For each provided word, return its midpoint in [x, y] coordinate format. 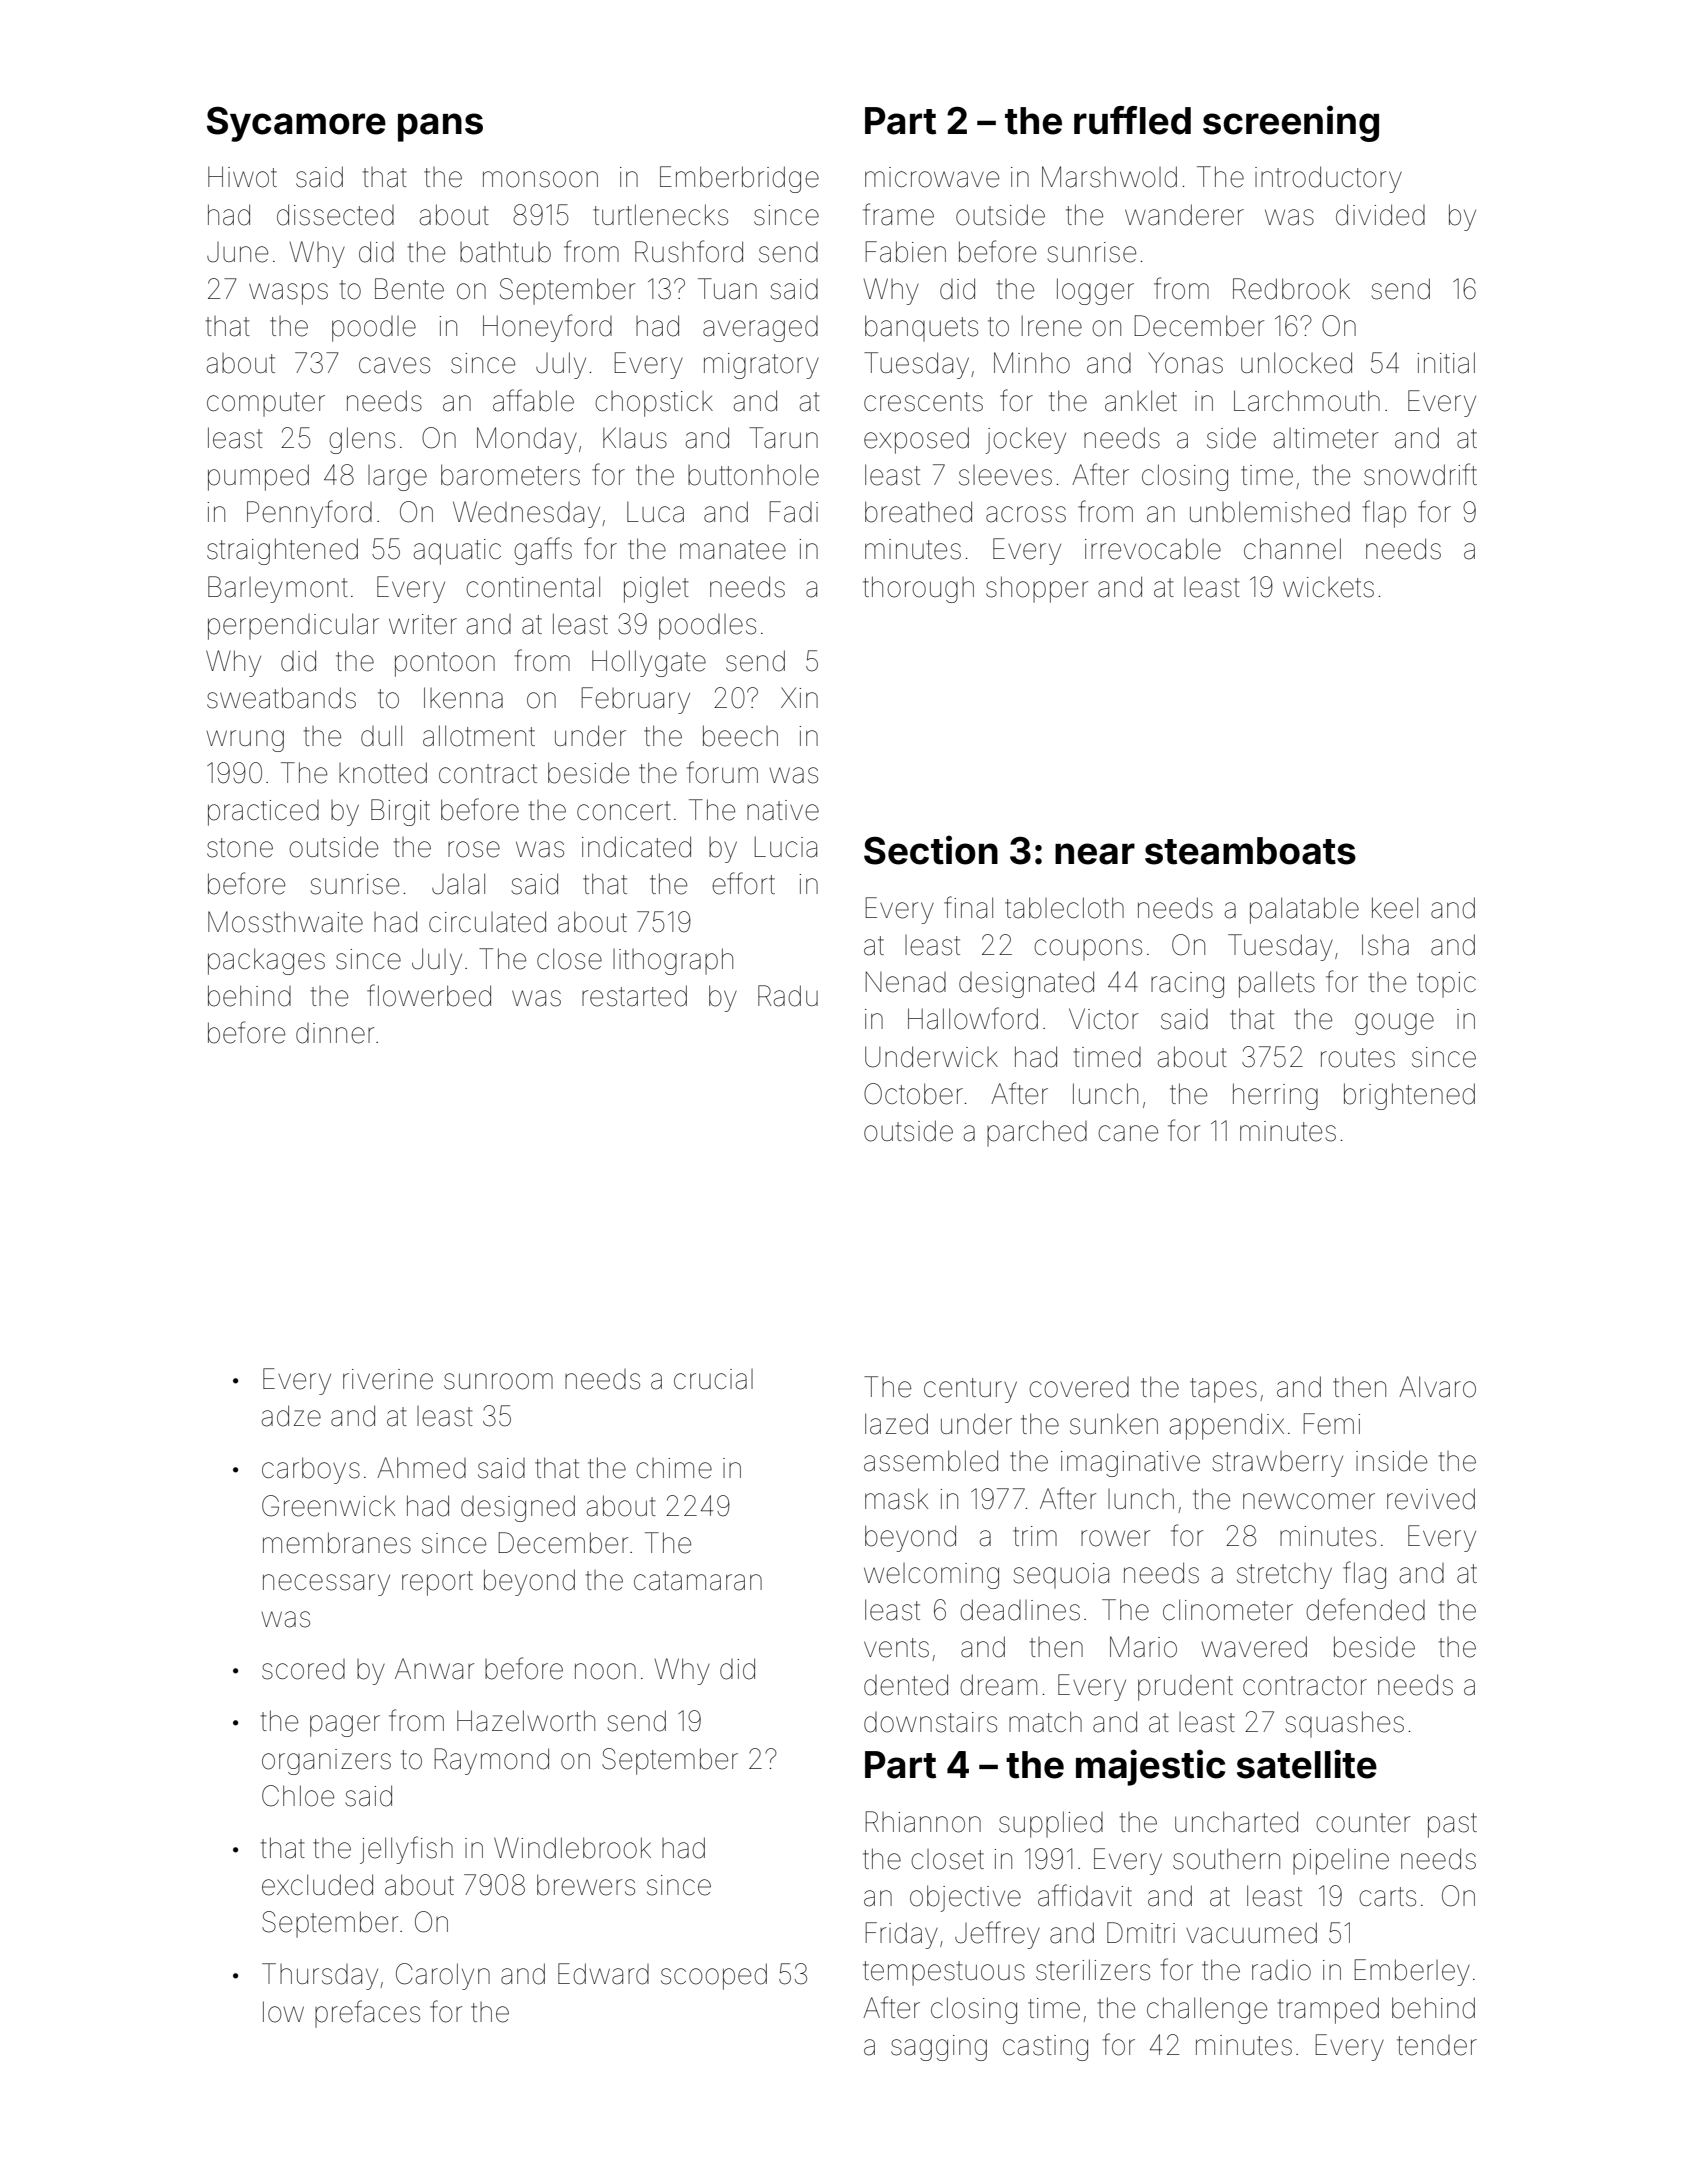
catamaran [698, 1581]
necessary [326, 1585]
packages [266, 961]
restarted [634, 996]
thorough [918, 589]
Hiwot [242, 177]
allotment [479, 736]
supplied [1051, 1824]
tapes [1223, 1390]
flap [1384, 514]
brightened [1409, 1096]
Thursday [320, 1976]
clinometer [1228, 1610]
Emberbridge [739, 179]
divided [1380, 215]
